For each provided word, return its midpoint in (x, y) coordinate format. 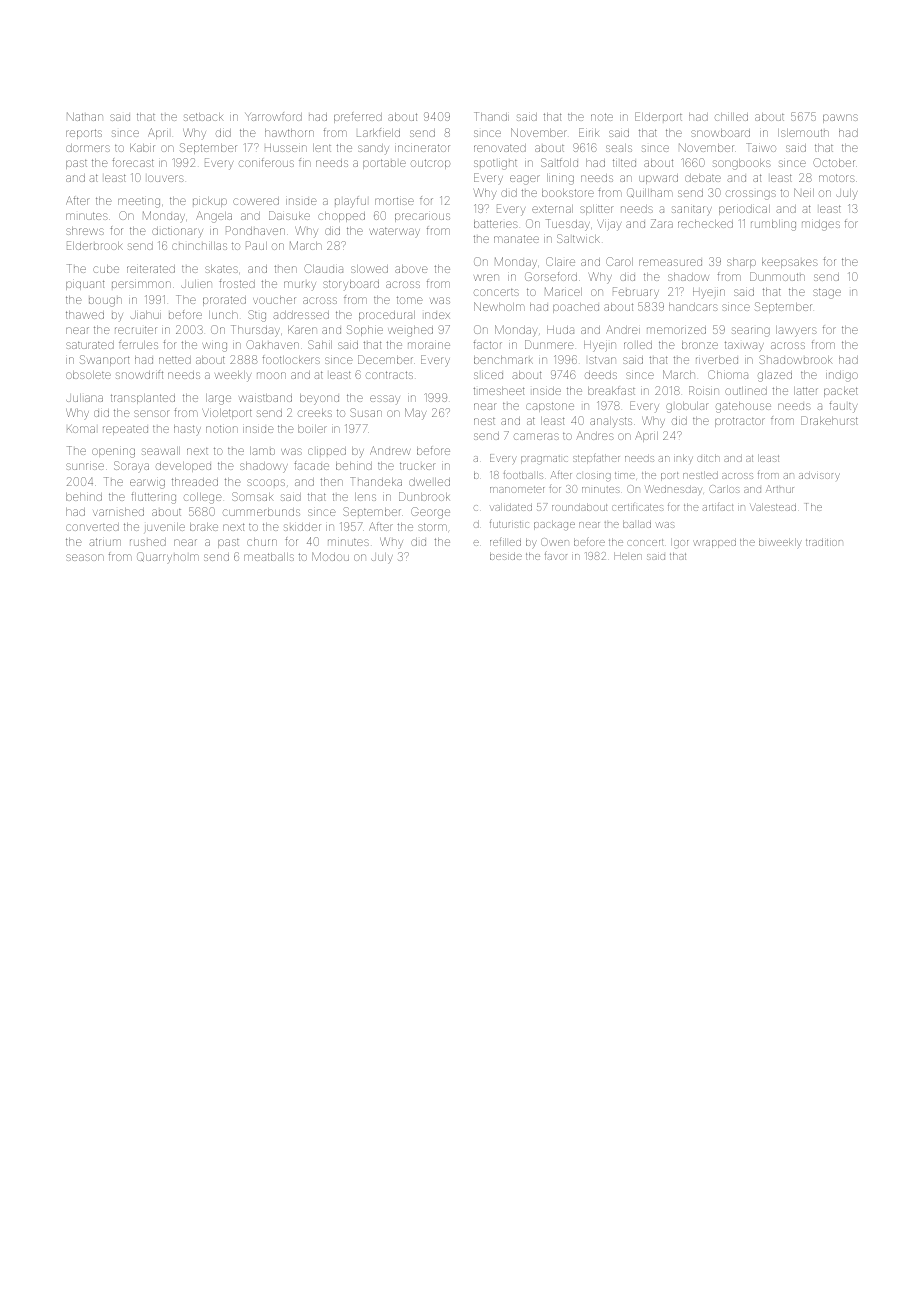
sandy (373, 149)
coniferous (266, 162)
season (85, 557)
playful (350, 202)
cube (106, 269)
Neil (804, 192)
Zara (662, 223)
